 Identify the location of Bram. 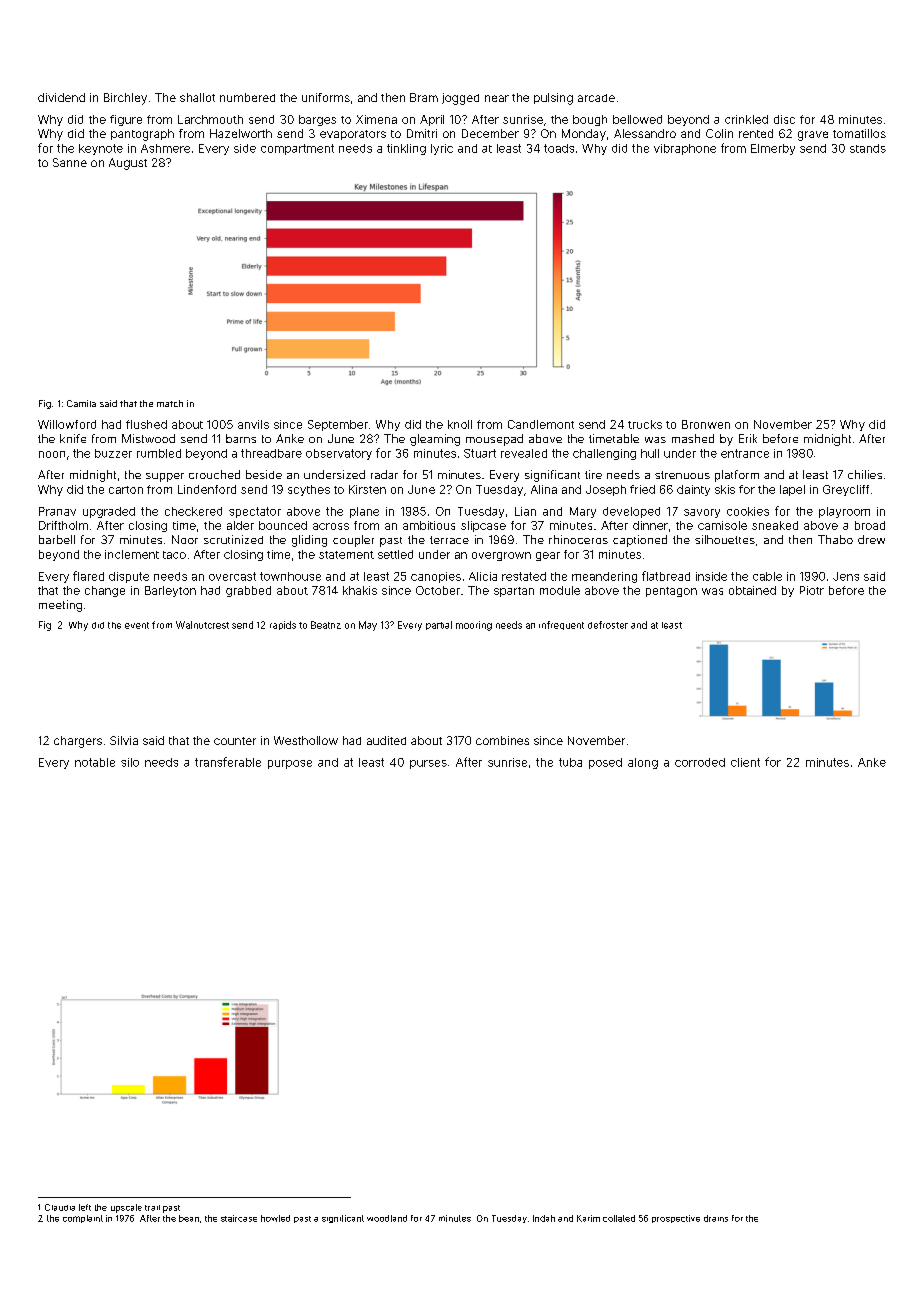
(424, 97).
